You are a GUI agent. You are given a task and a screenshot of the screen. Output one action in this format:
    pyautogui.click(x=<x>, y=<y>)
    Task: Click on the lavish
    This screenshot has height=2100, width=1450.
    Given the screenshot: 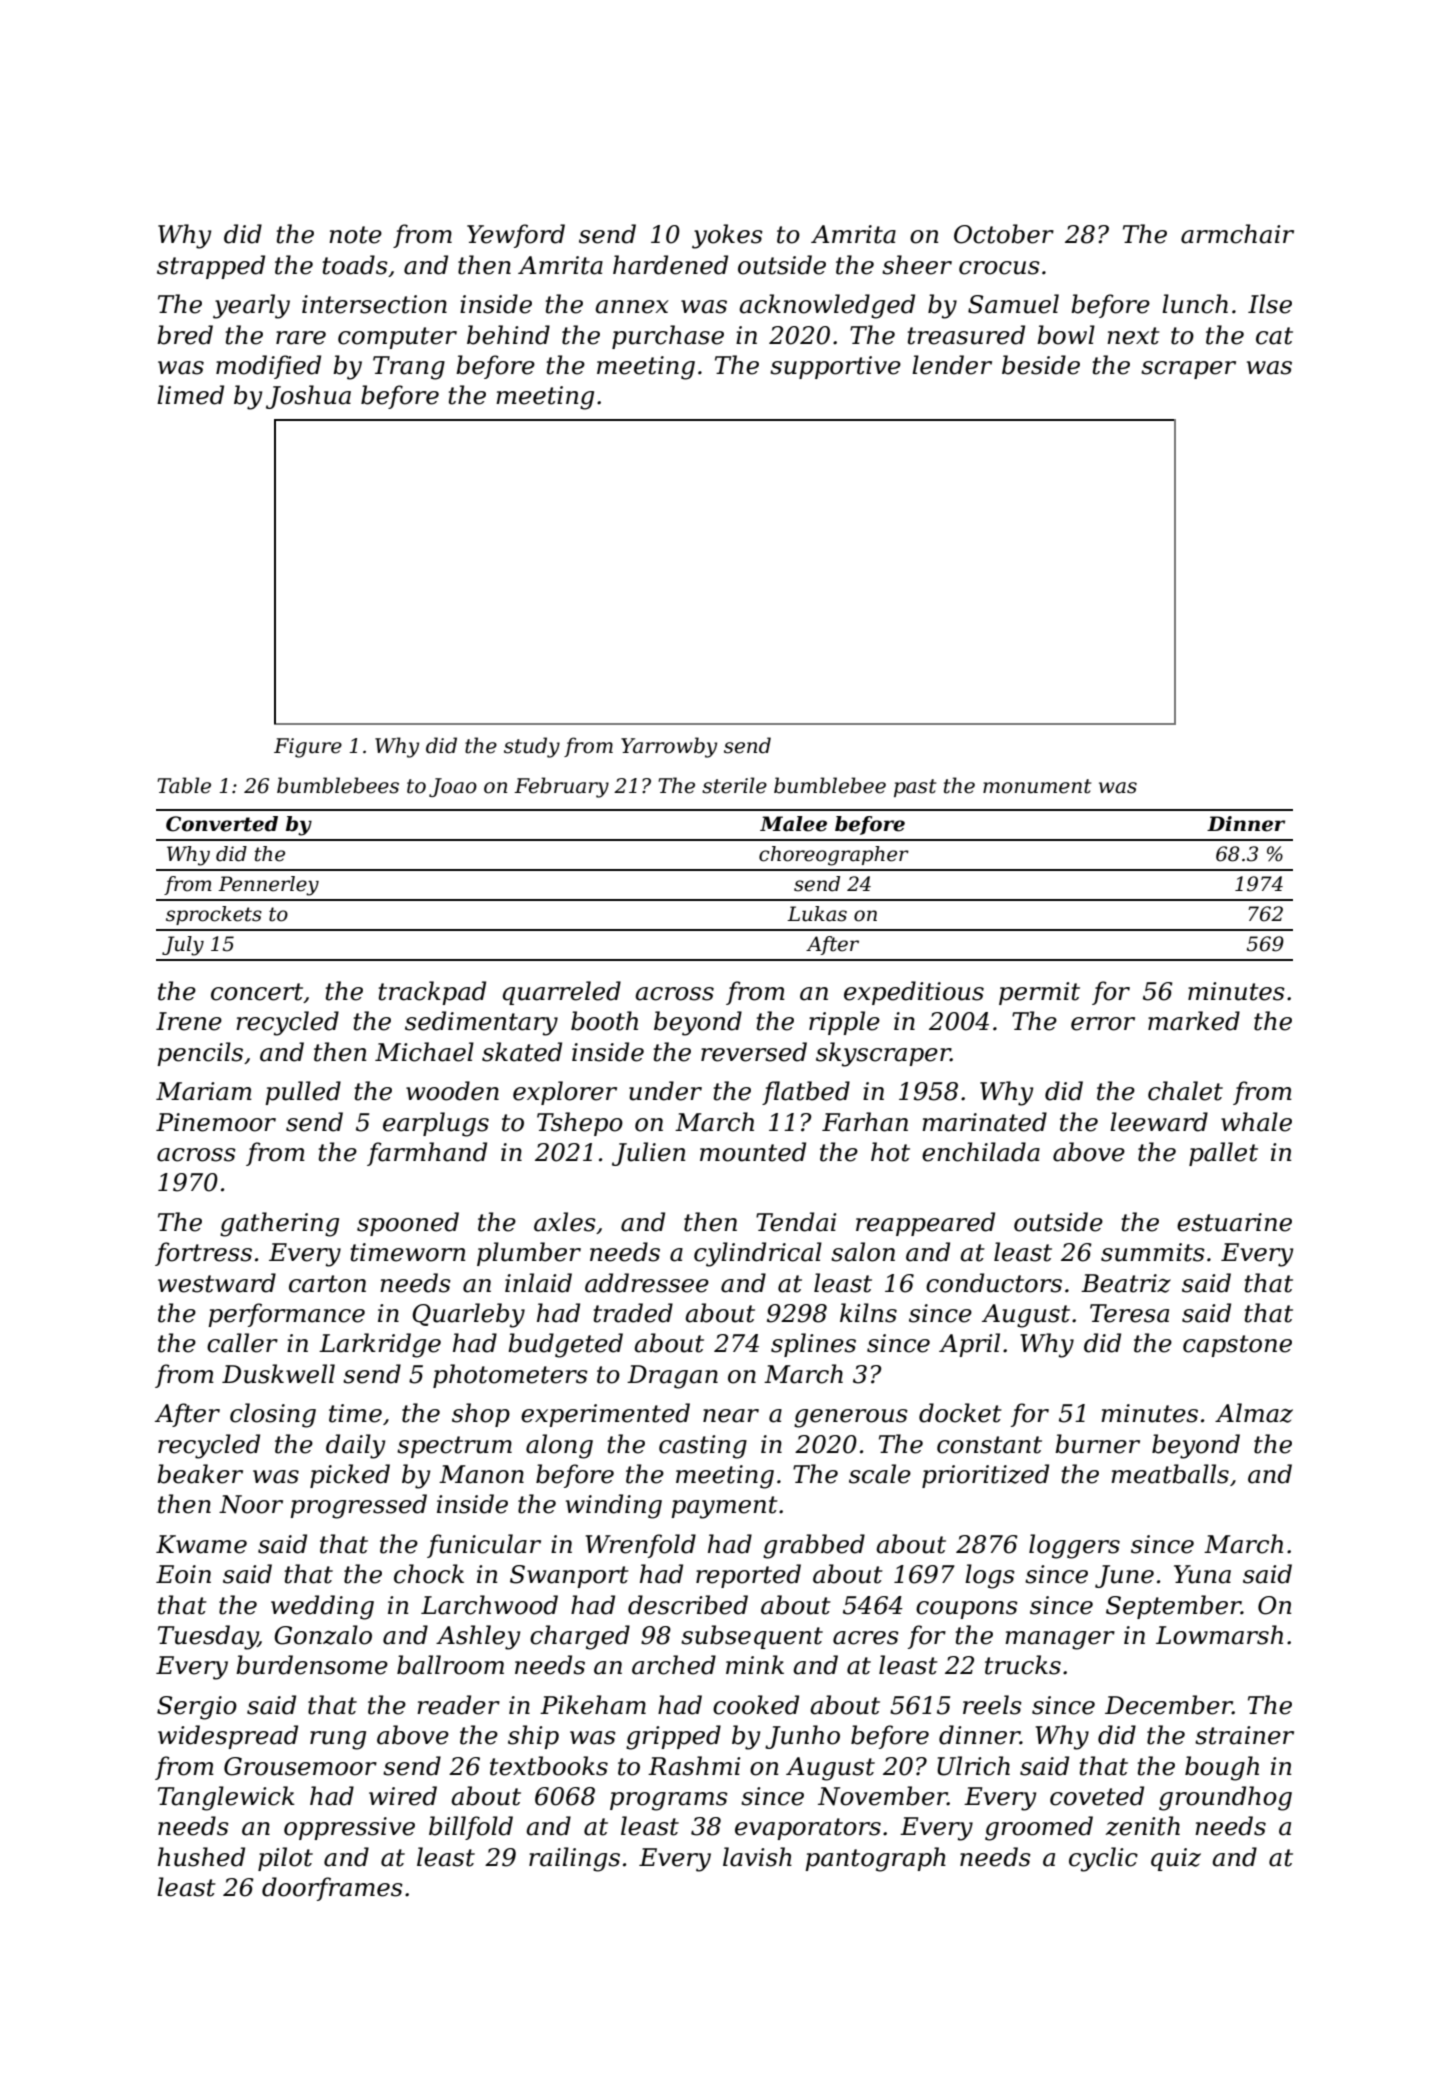 What is the action you would take?
    pyautogui.click(x=757, y=1857)
